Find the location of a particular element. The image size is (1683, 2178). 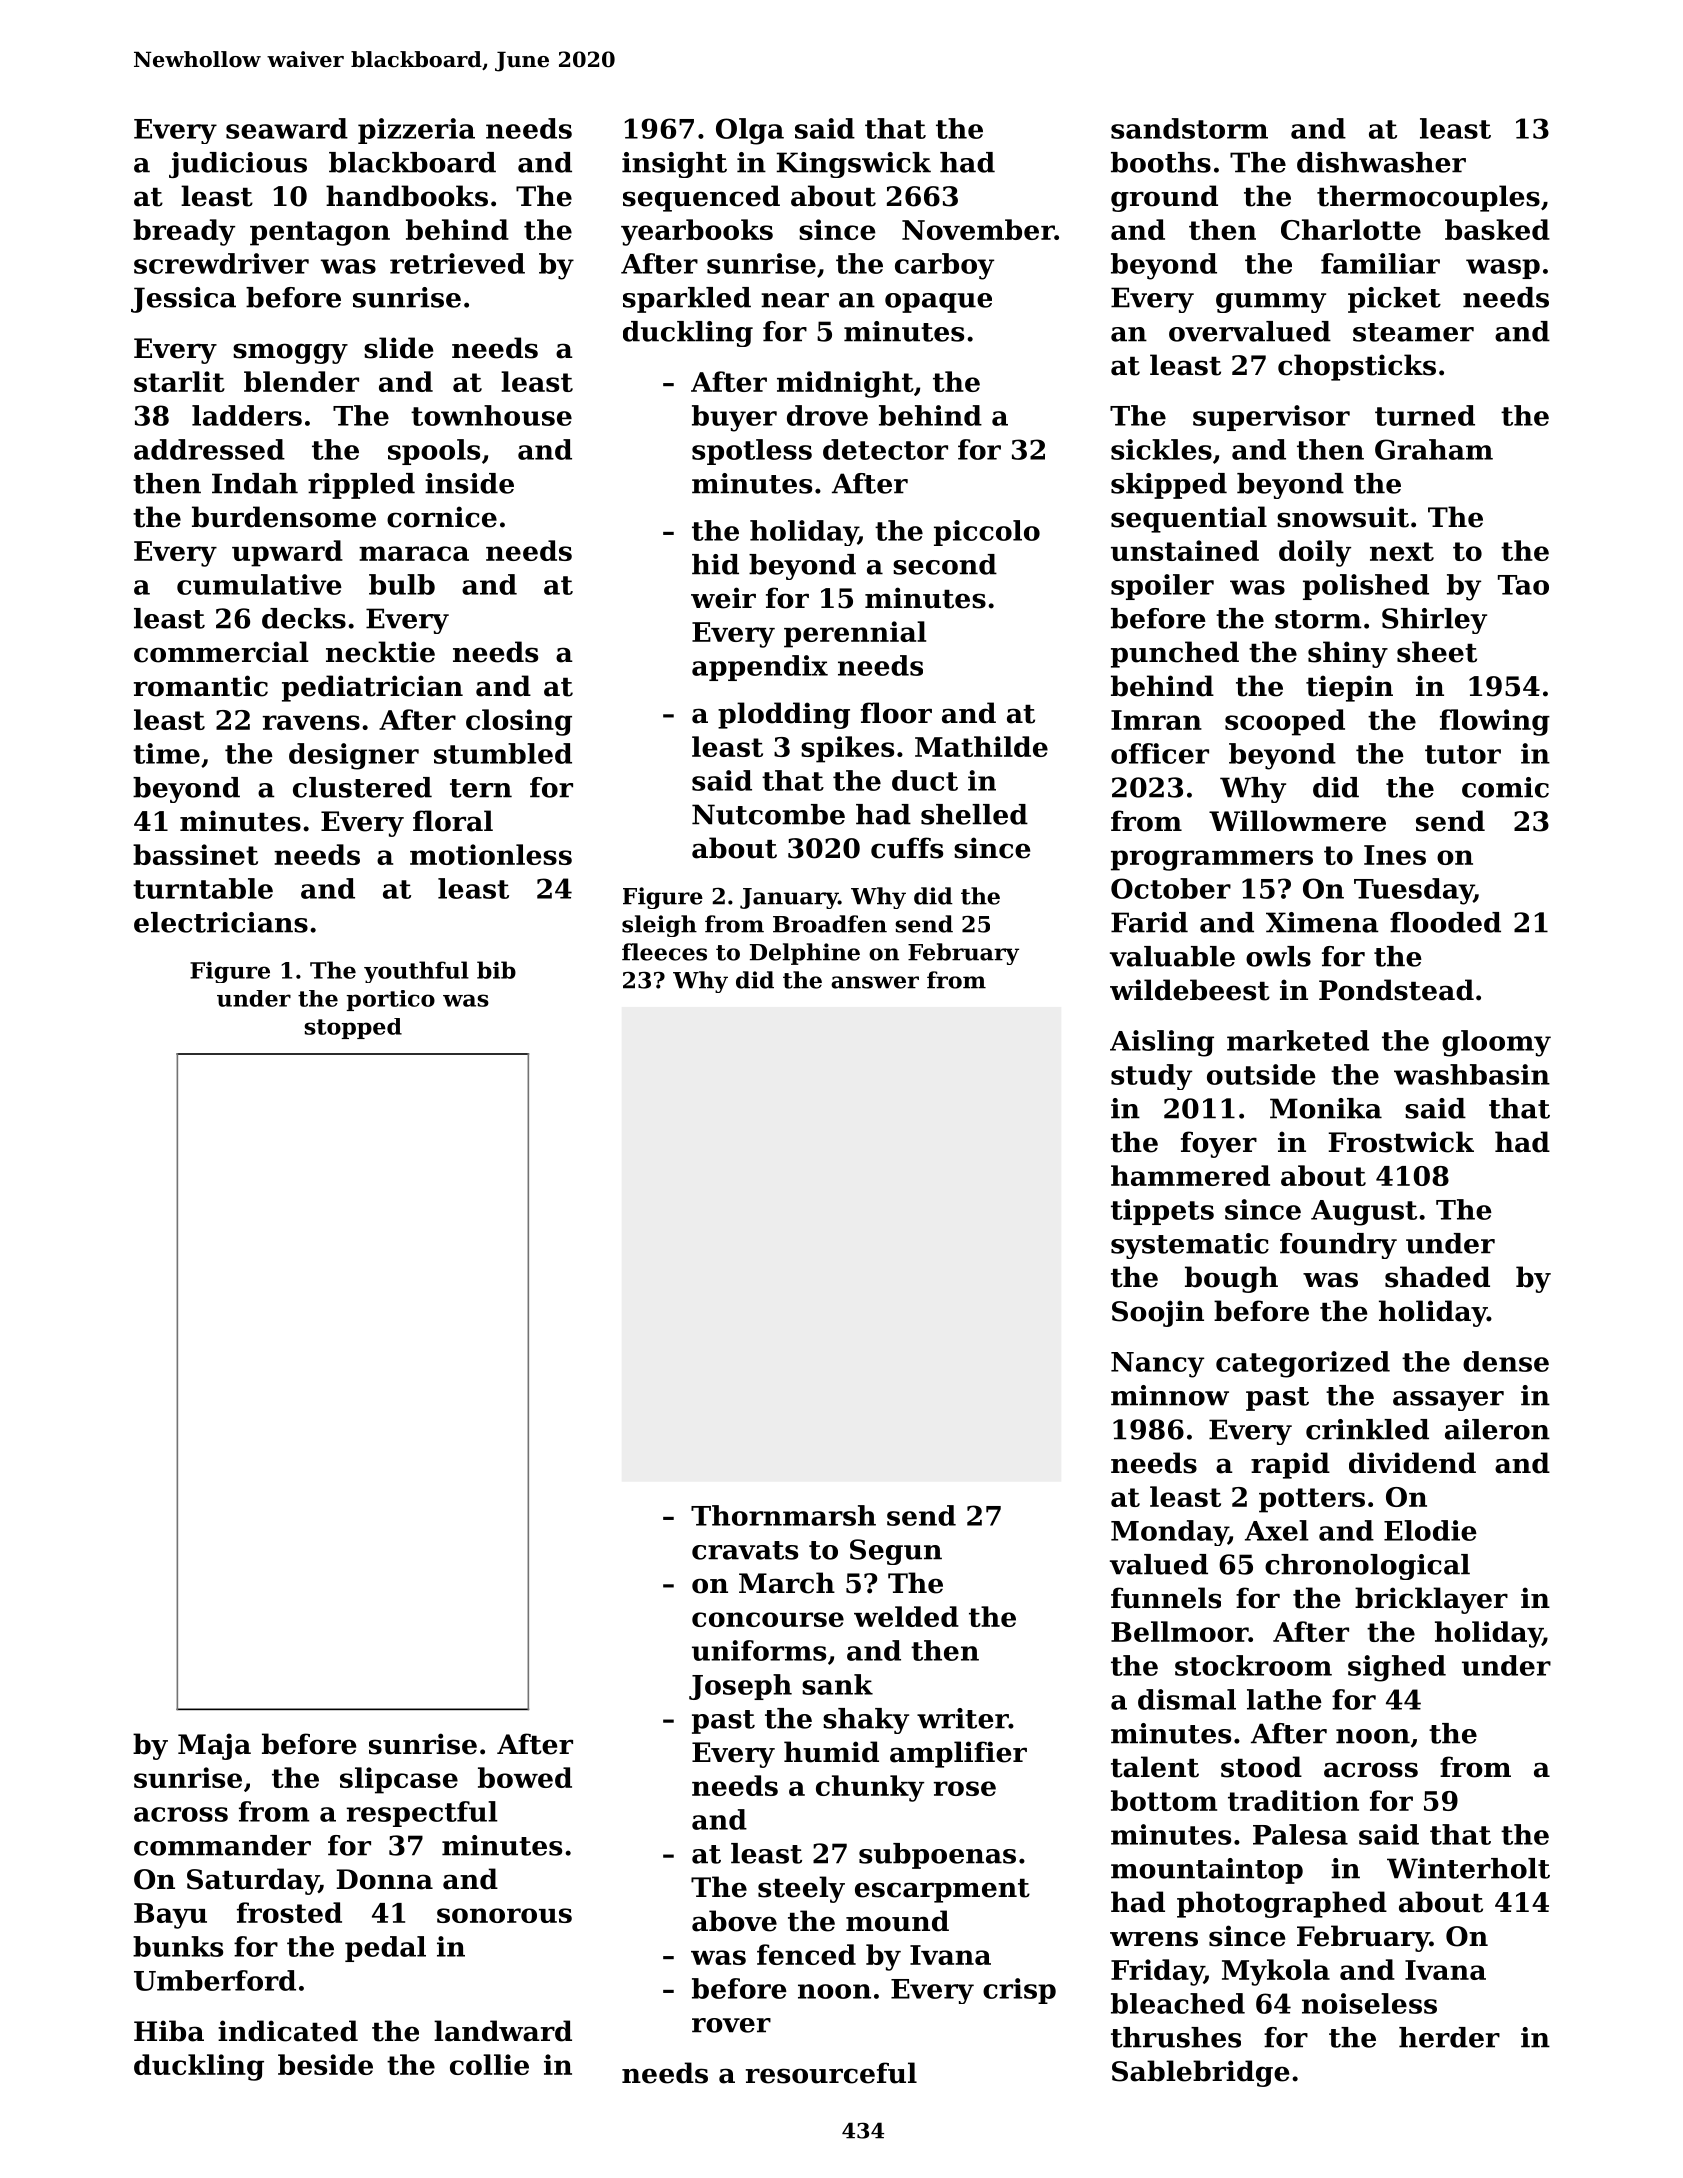

chronological is located at coordinates (1367, 1567).
